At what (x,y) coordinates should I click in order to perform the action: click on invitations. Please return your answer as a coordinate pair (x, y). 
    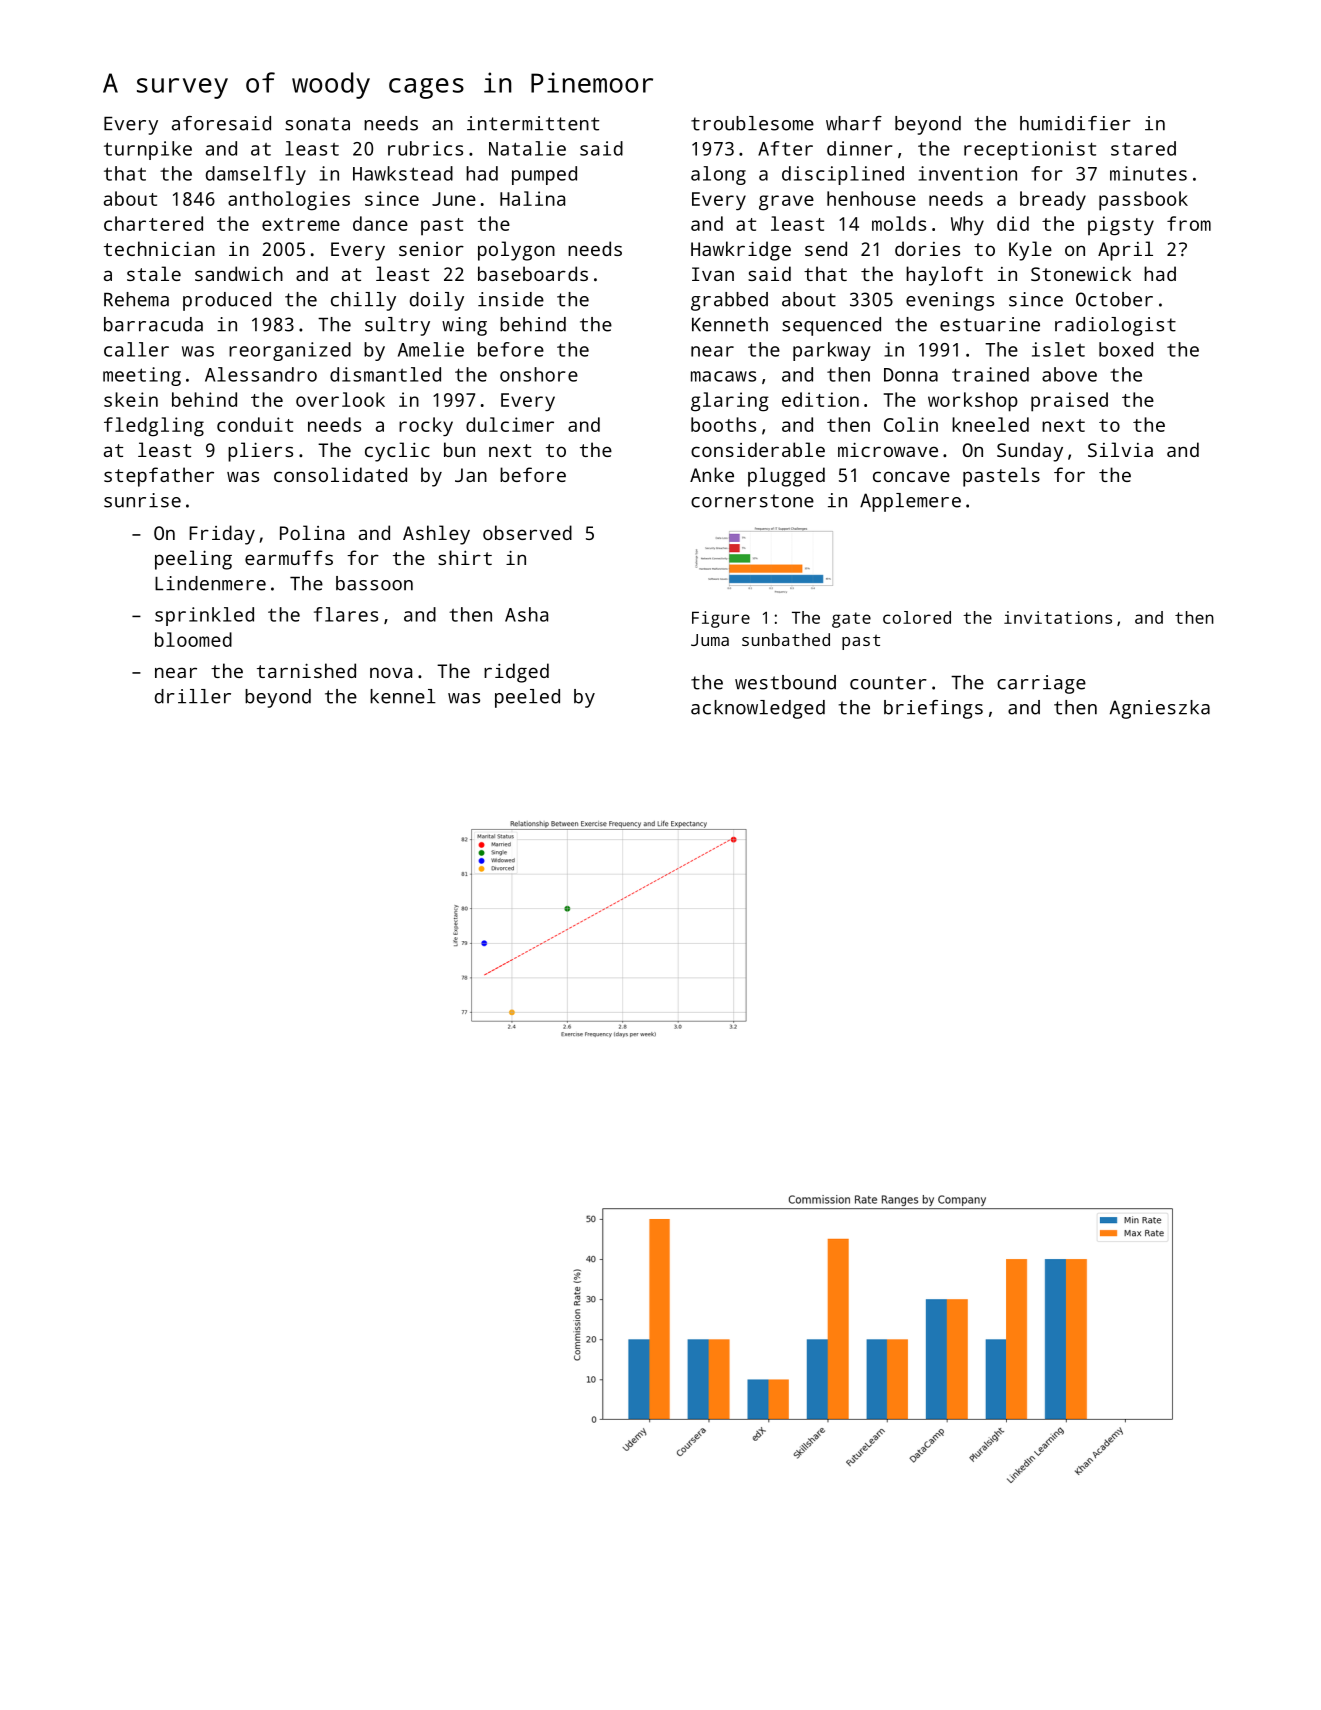
    Looking at the image, I should click on (1058, 617).
